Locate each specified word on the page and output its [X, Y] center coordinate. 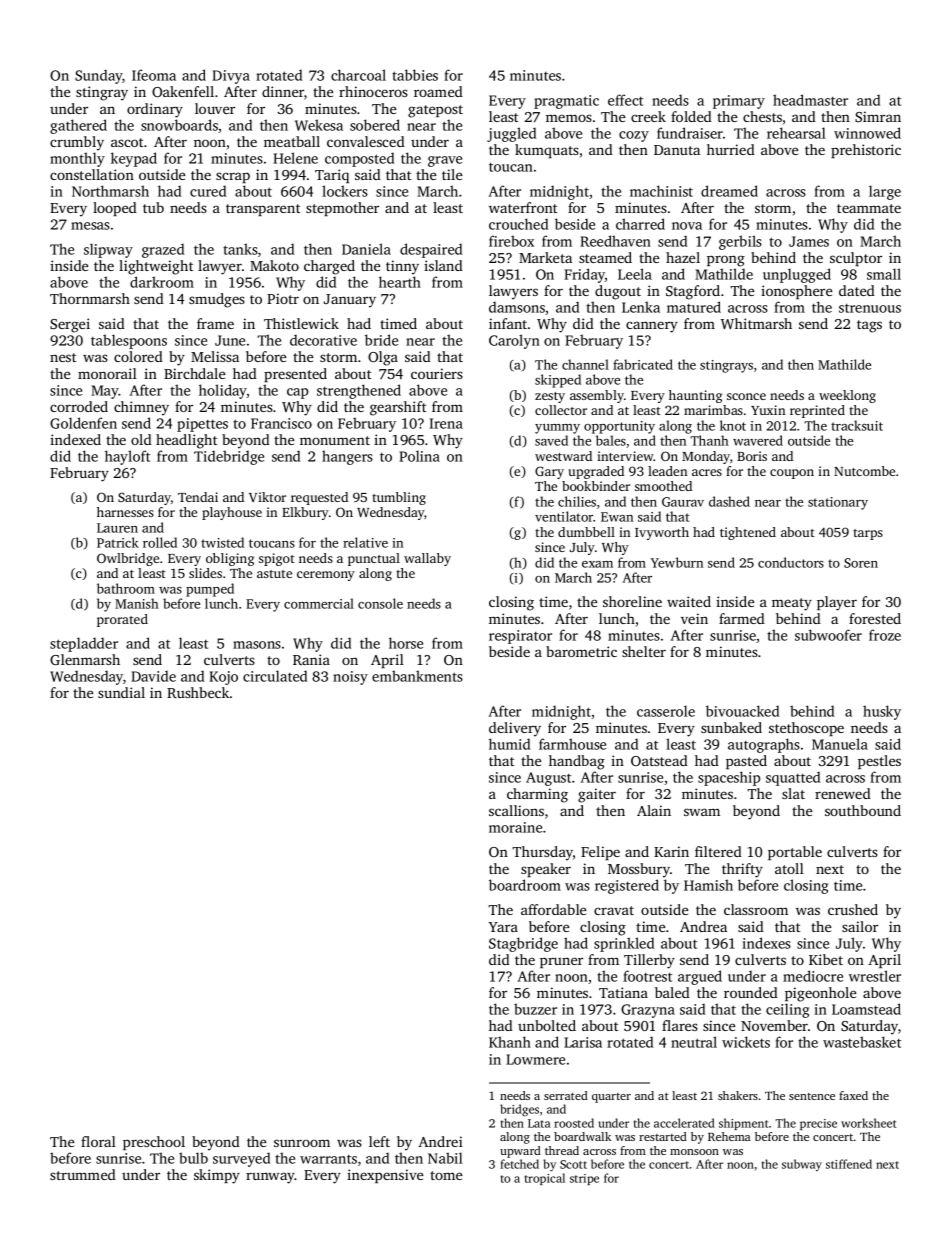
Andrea [703, 926]
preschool [154, 1143]
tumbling [399, 498]
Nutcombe [864, 471]
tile [452, 174]
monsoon [694, 1152]
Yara [503, 927]
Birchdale [194, 373]
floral [98, 1141]
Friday [584, 275]
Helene [295, 158]
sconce [746, 396]
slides [205, 573]
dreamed [729, 191]
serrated [566, 1095]
